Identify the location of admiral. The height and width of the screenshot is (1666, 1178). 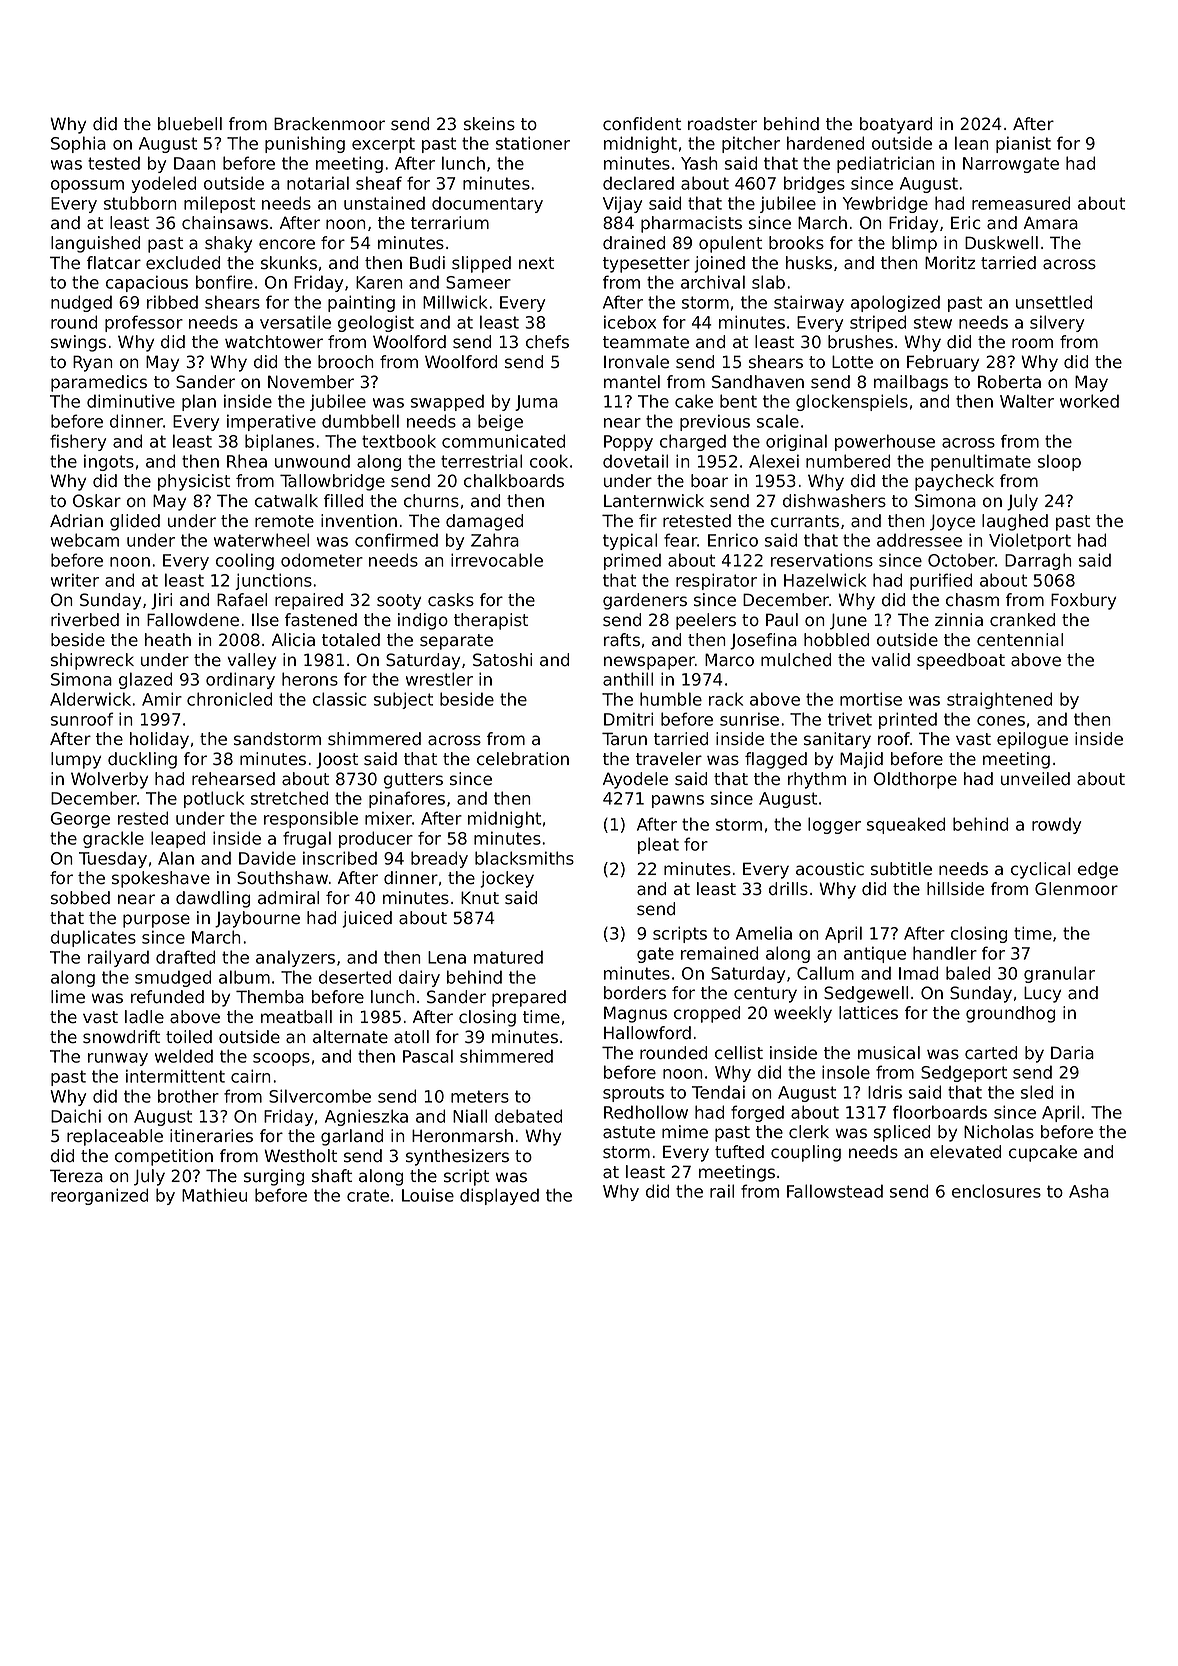
(288, 898).
